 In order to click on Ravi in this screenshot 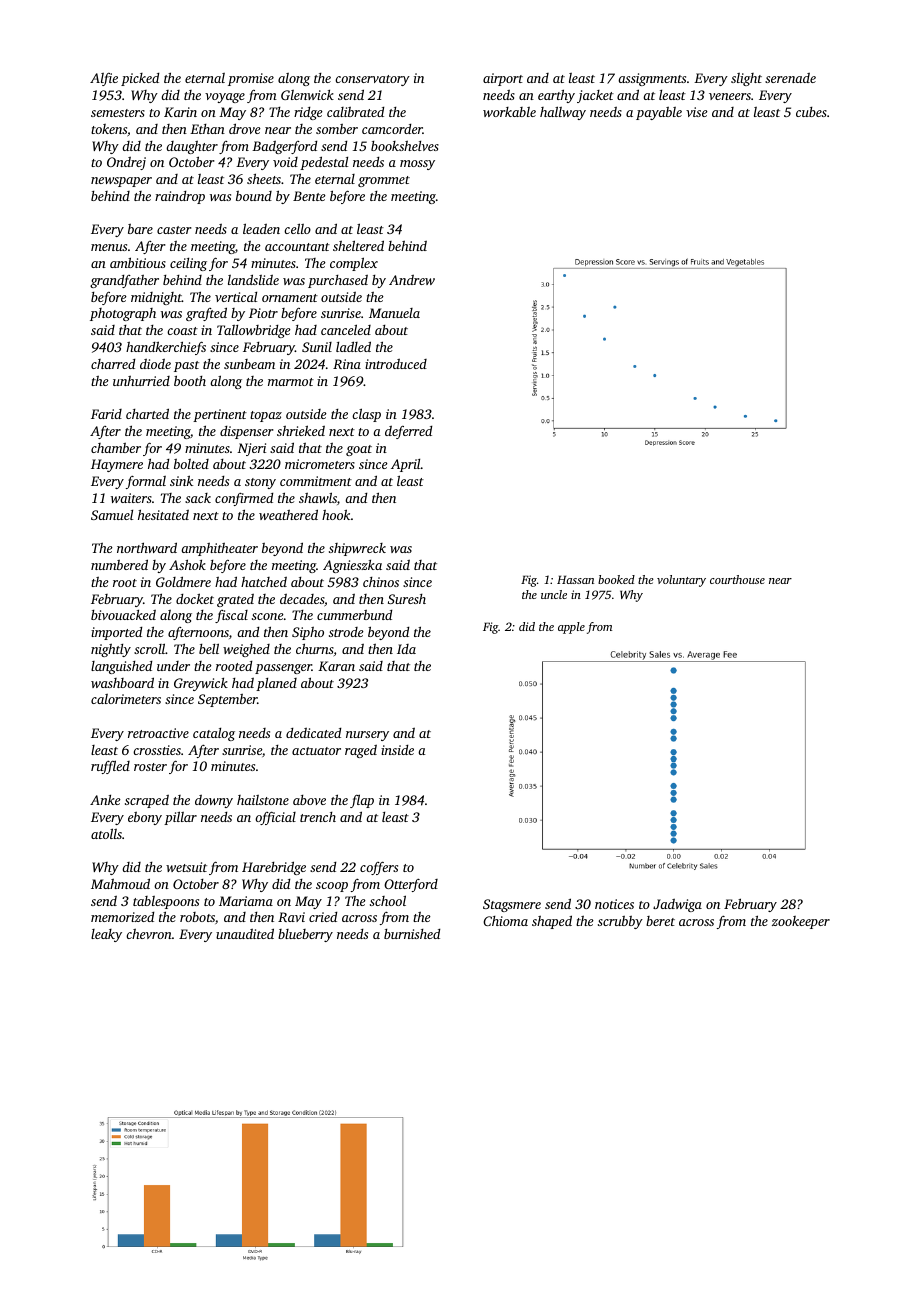, I will do `click(291, 917)`.
